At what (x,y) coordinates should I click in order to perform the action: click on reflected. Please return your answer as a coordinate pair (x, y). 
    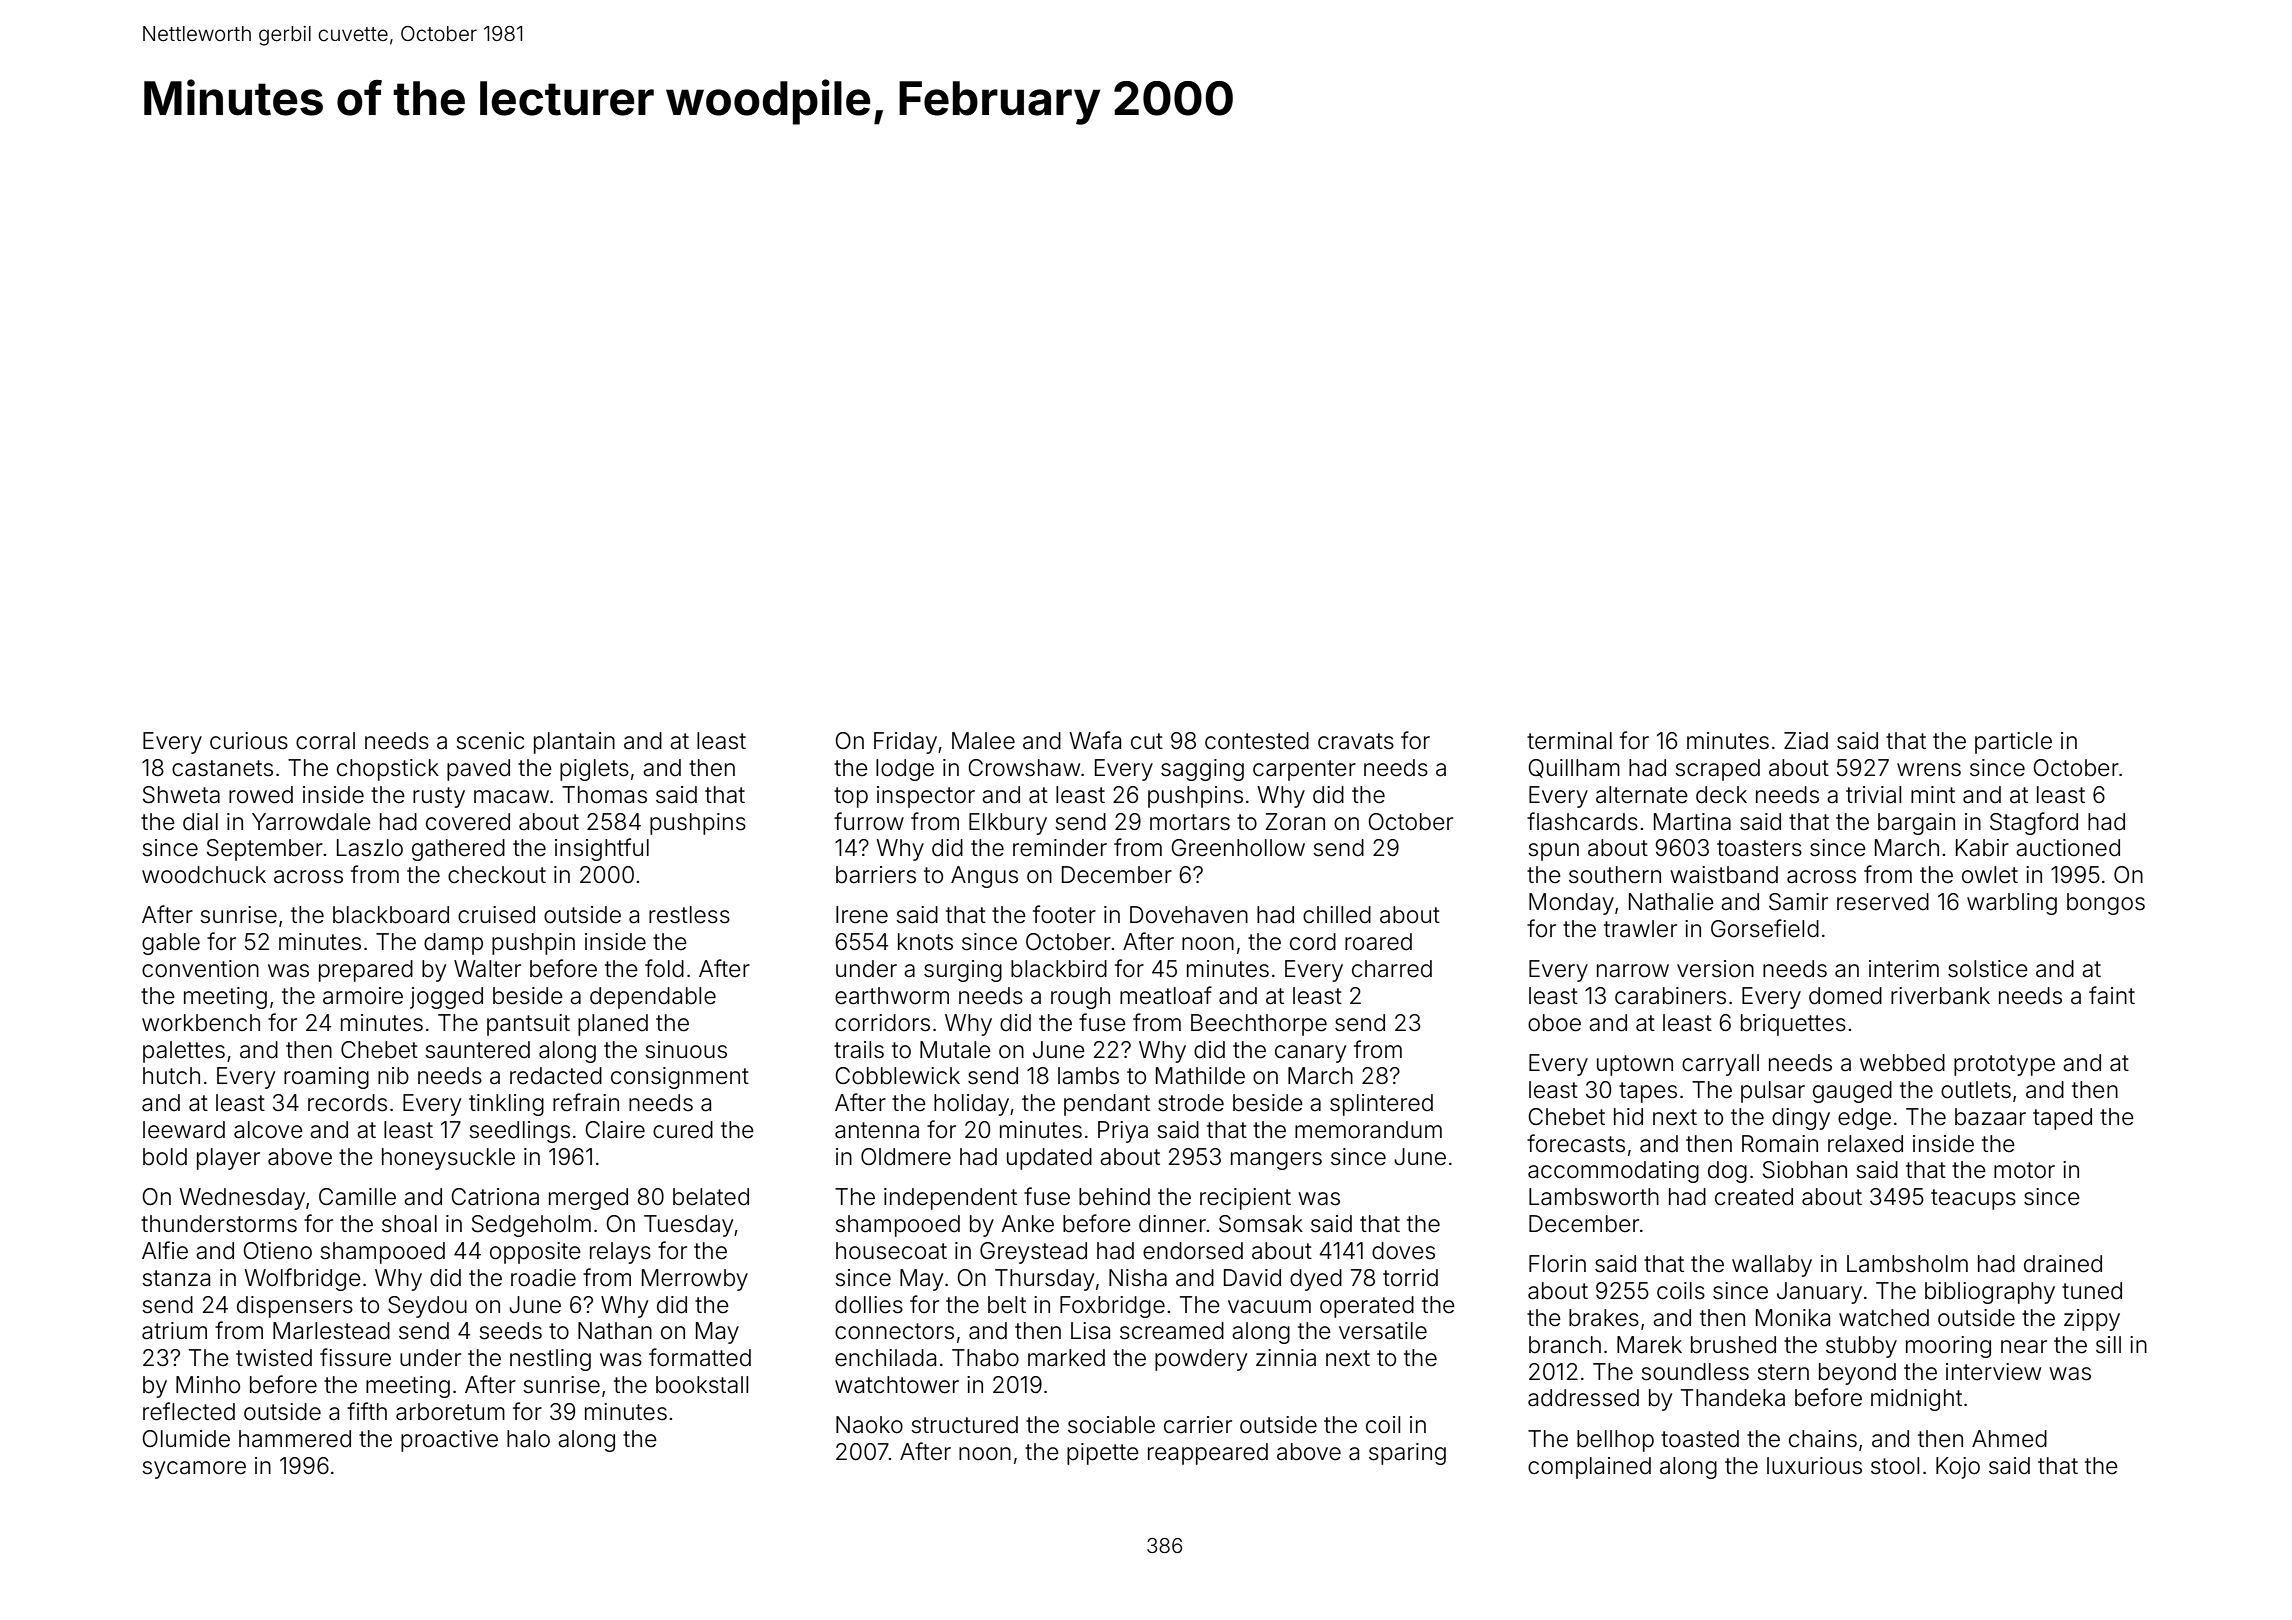
    Looking at the image, I should click on (189, 1411).
